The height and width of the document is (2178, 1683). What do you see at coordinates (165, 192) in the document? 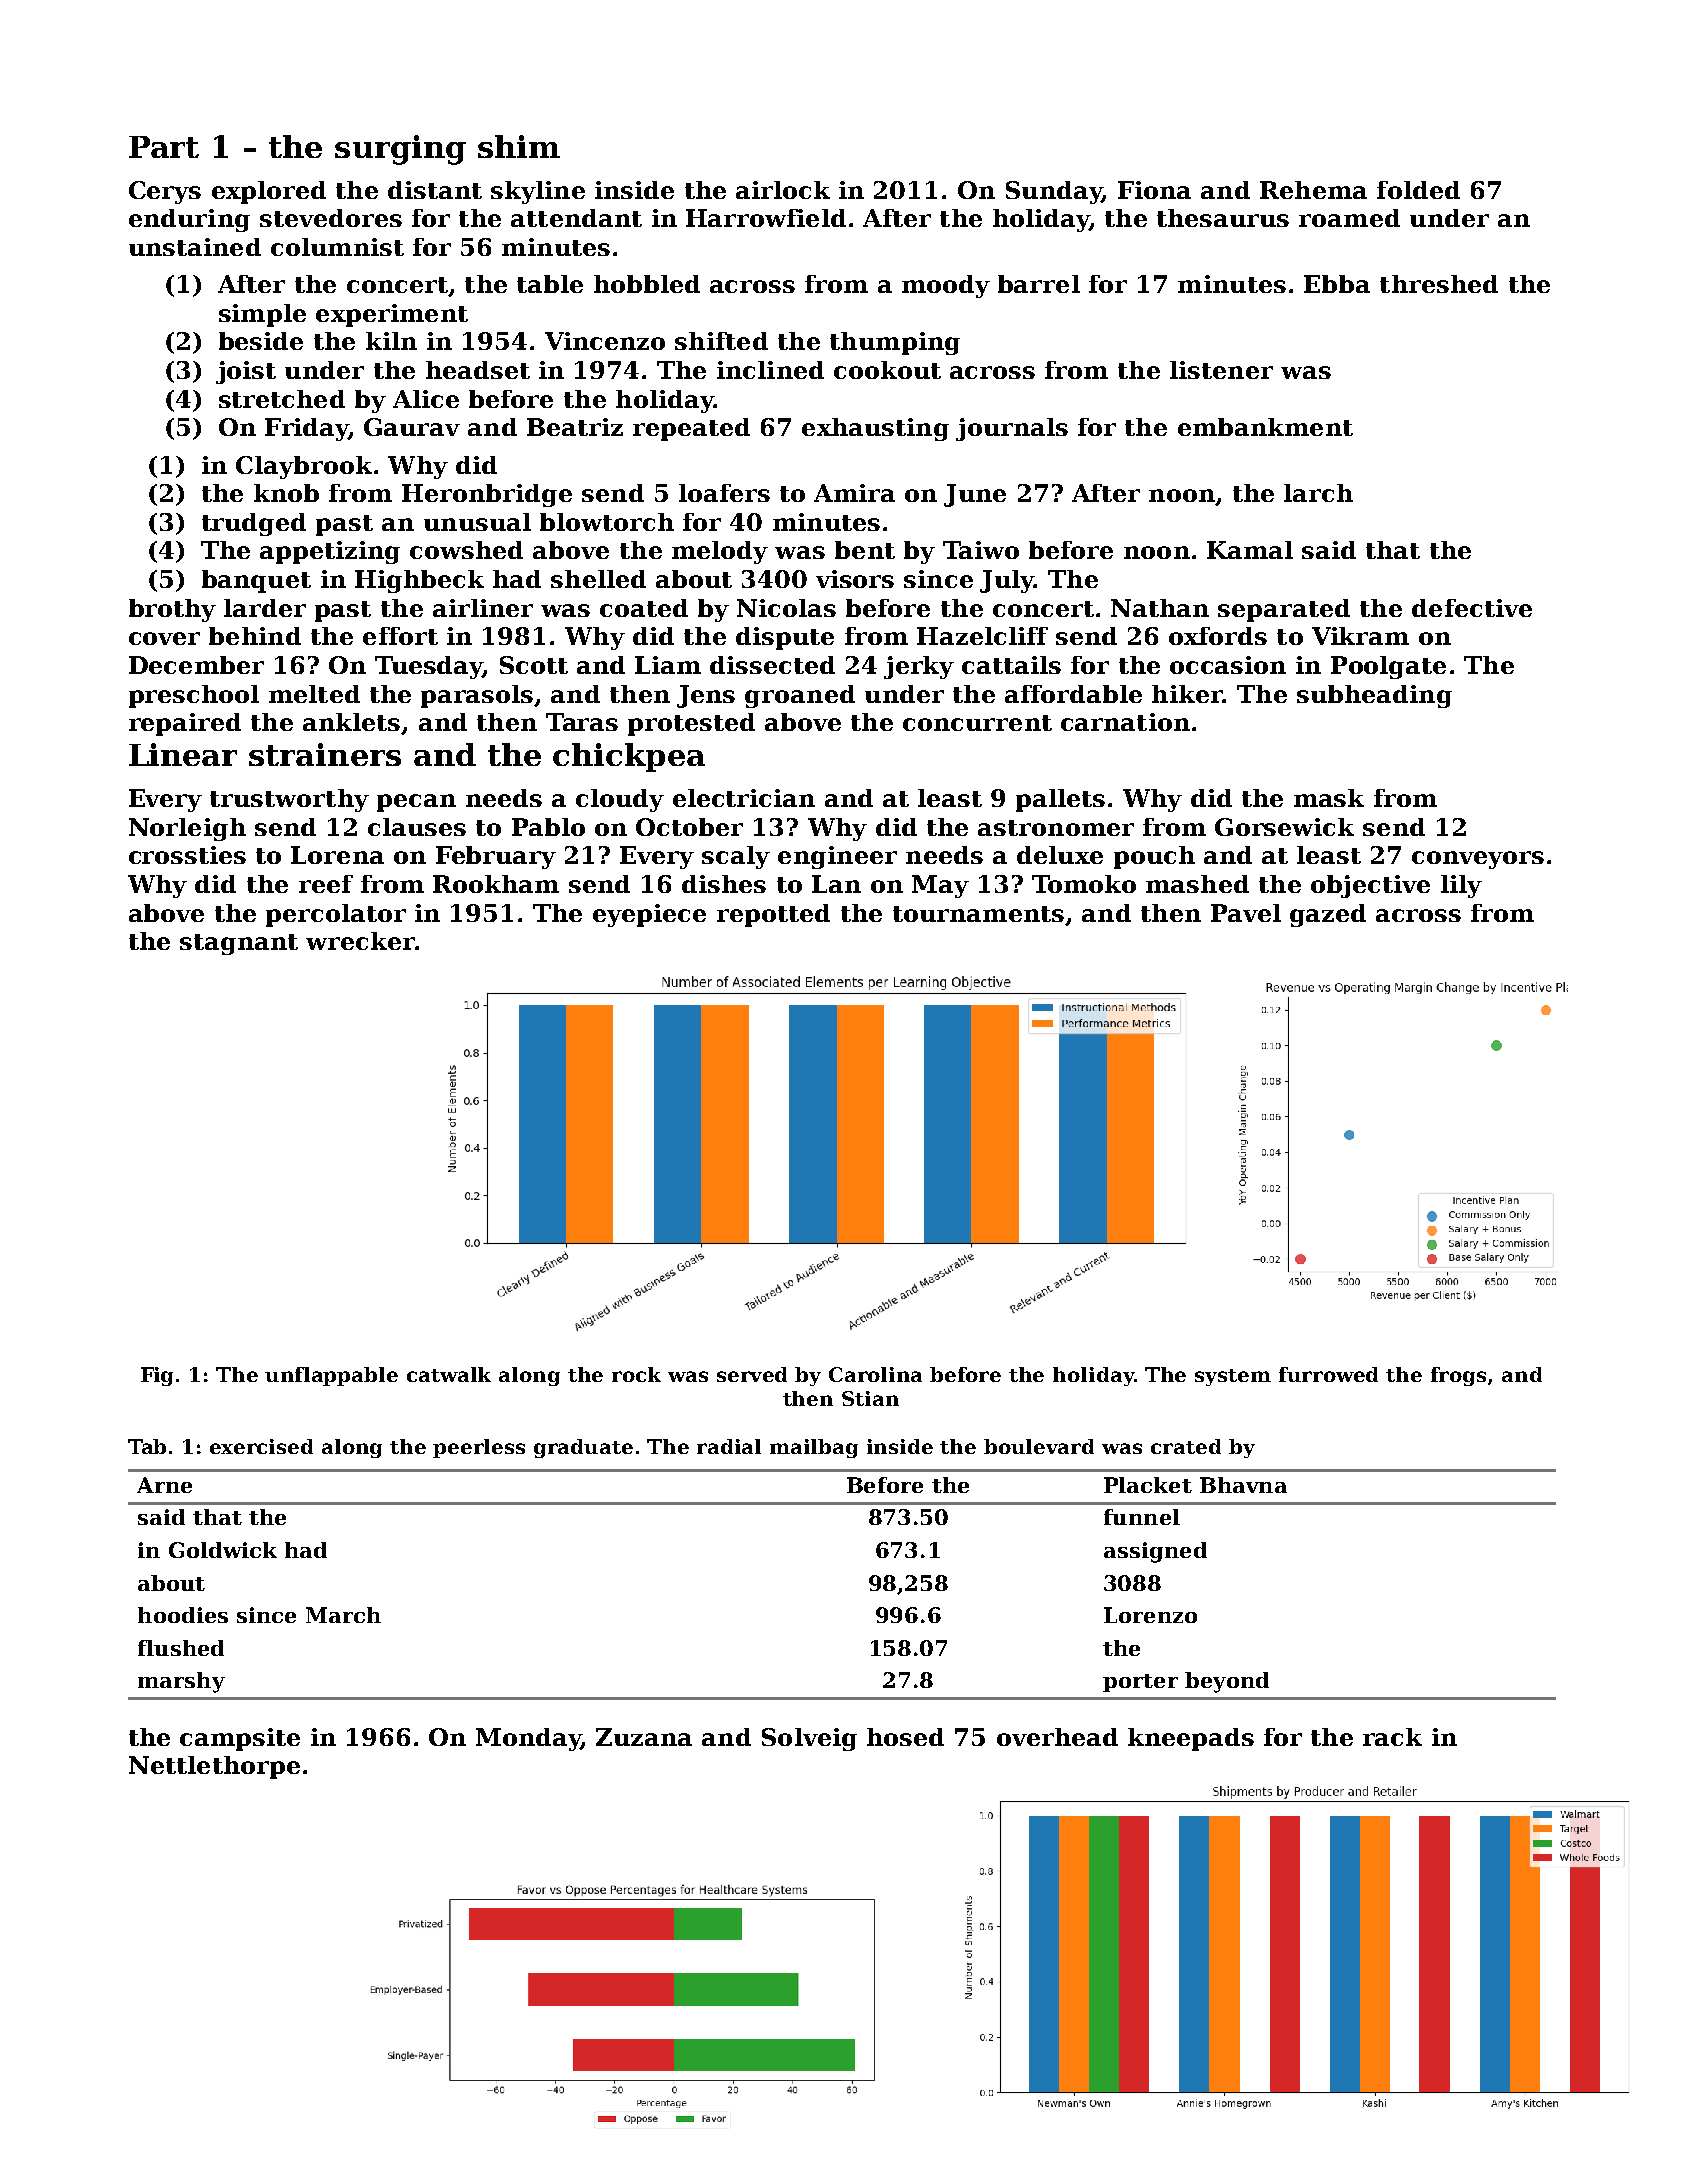
I see `Cerys` at bounding box center [165, 192].
